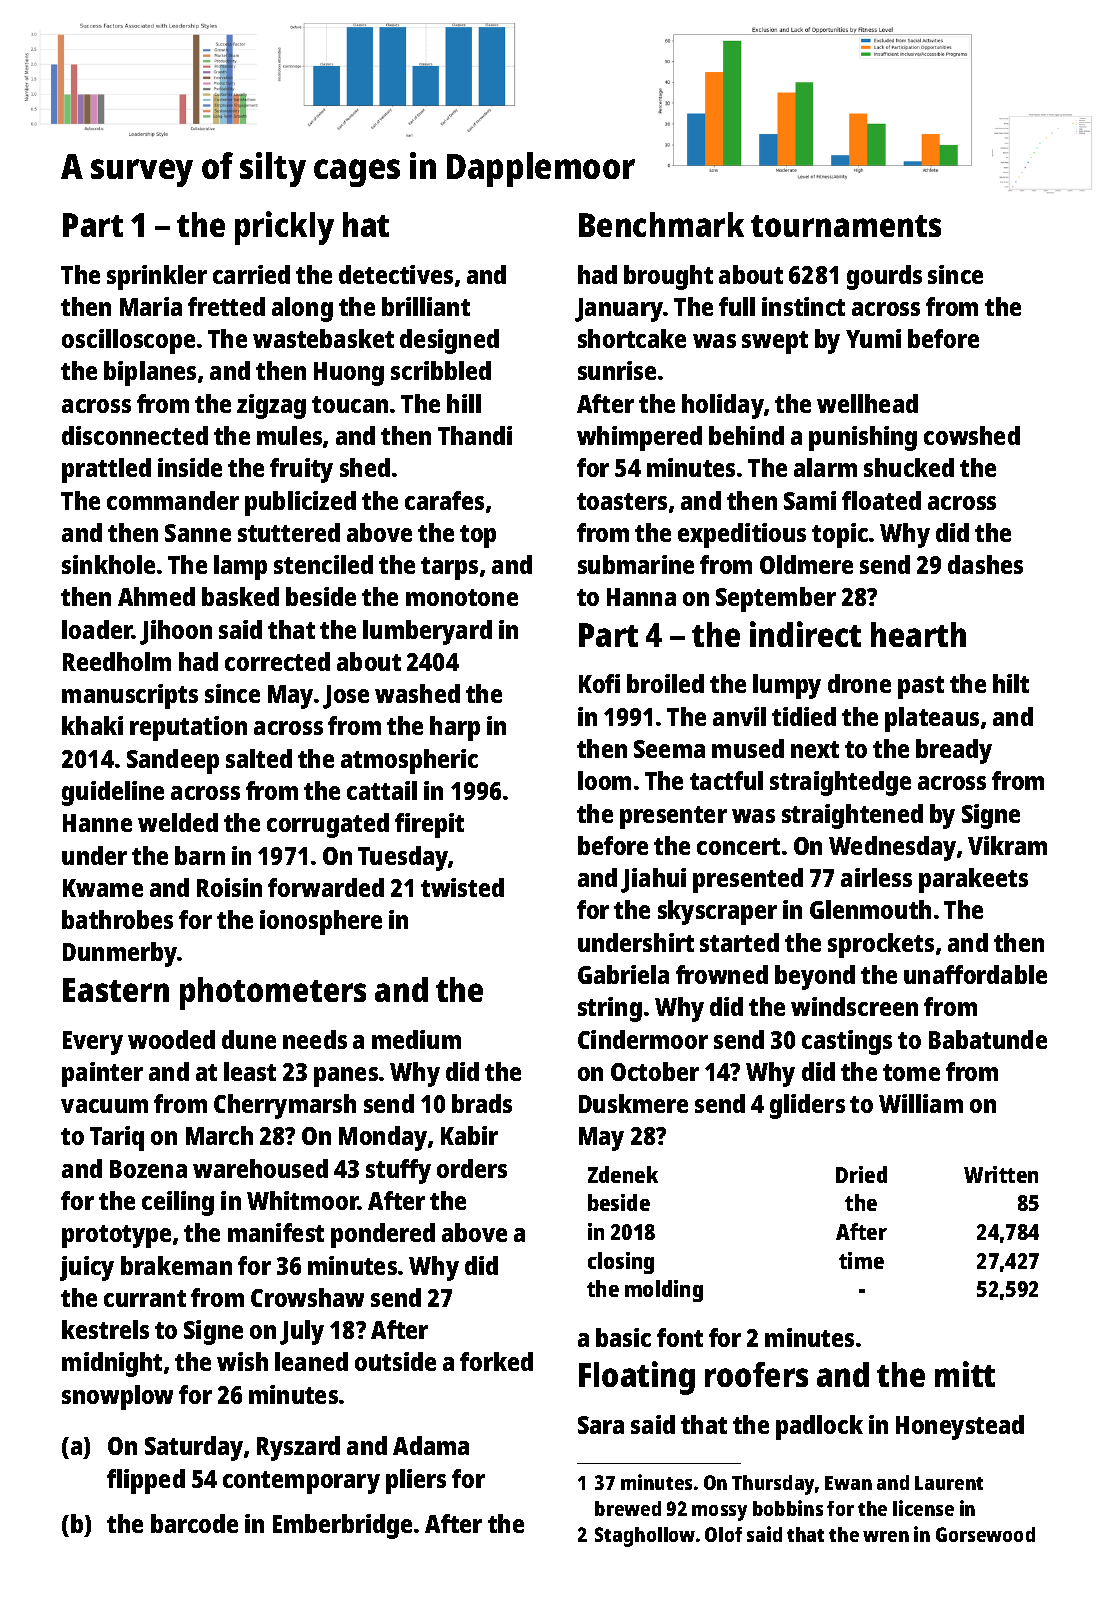  Describe the element at coordinates (284, 228) in the screenshot. I see `prickly` at that location.
